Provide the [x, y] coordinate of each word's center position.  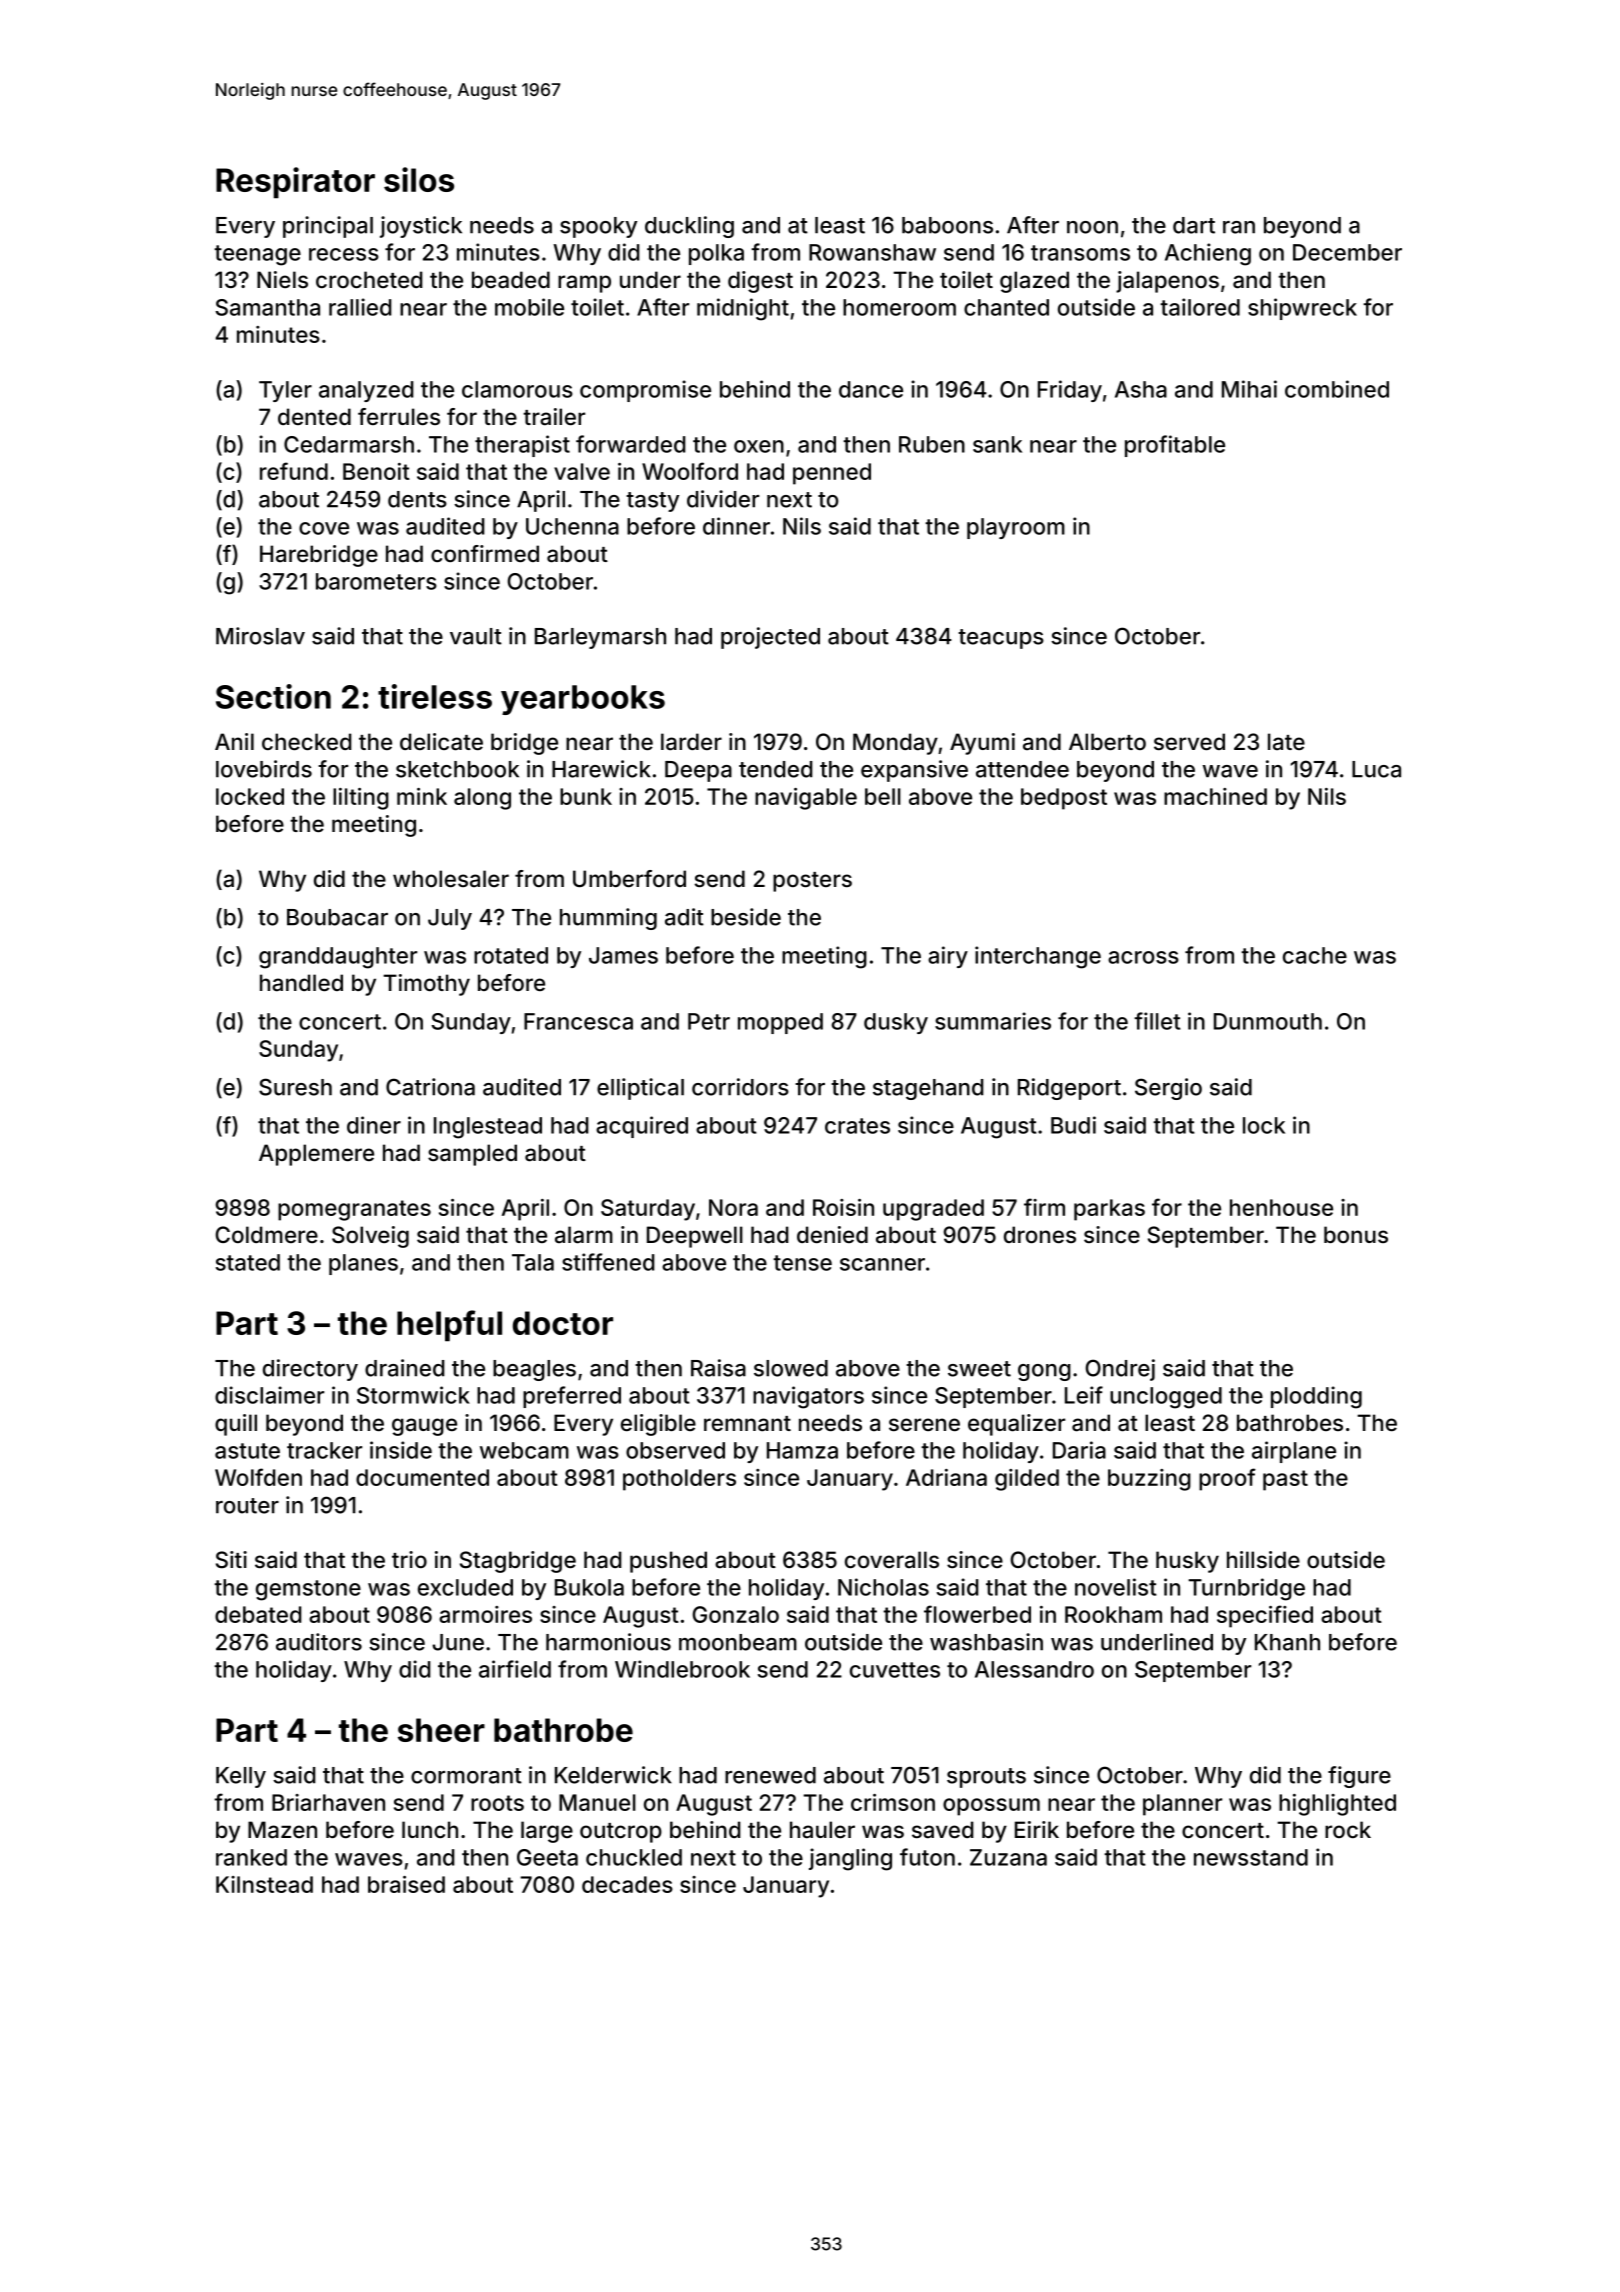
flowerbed [977, 1614]
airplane [1294, 1452]
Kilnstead [264, 1884]
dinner [736, 526]
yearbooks [583, 700]
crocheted [369, 279]
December [1347, 252]
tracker [324, 1450]
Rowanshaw [872, 252]
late [1286, 742]
